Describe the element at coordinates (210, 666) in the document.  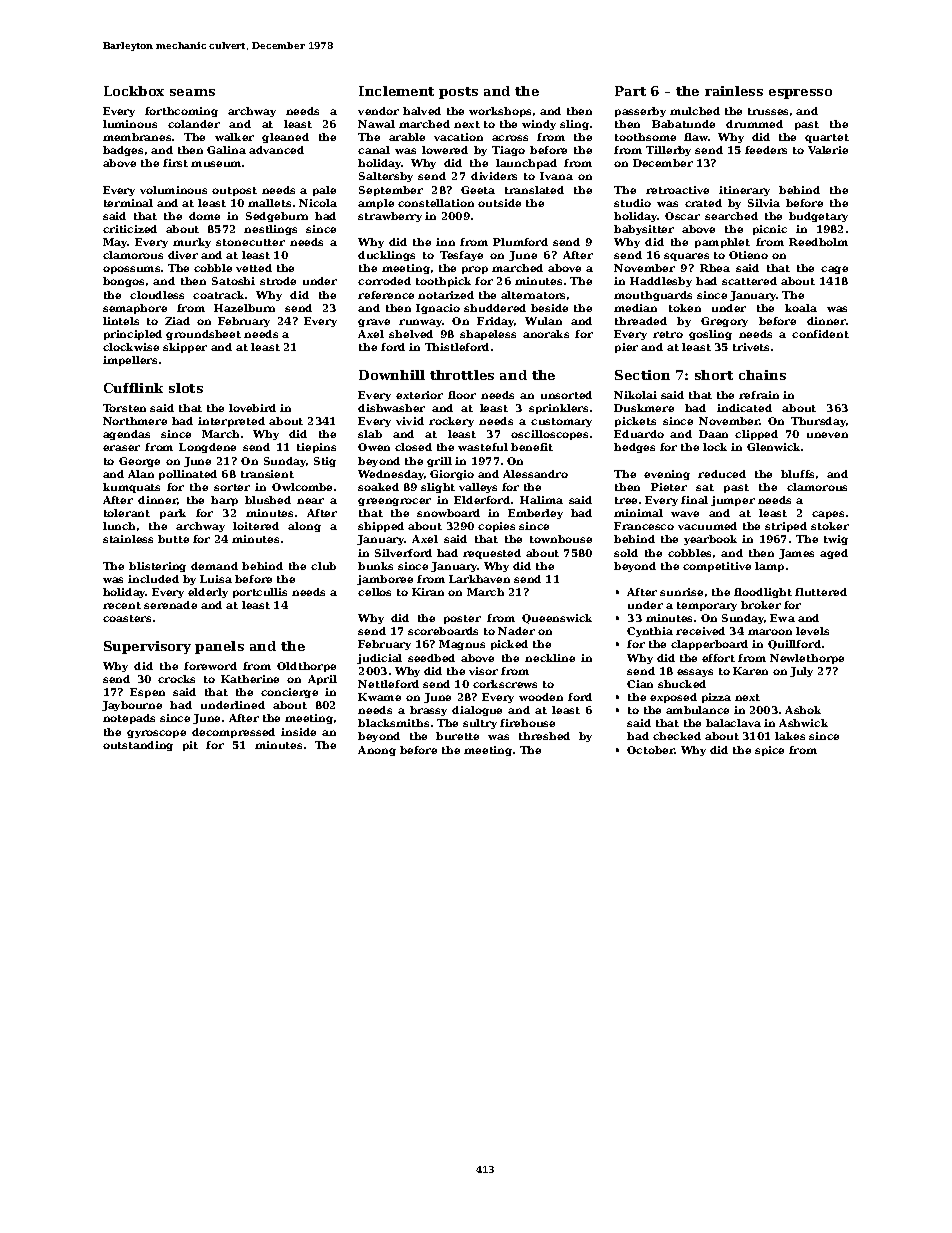
I see `foreword` at that location.
